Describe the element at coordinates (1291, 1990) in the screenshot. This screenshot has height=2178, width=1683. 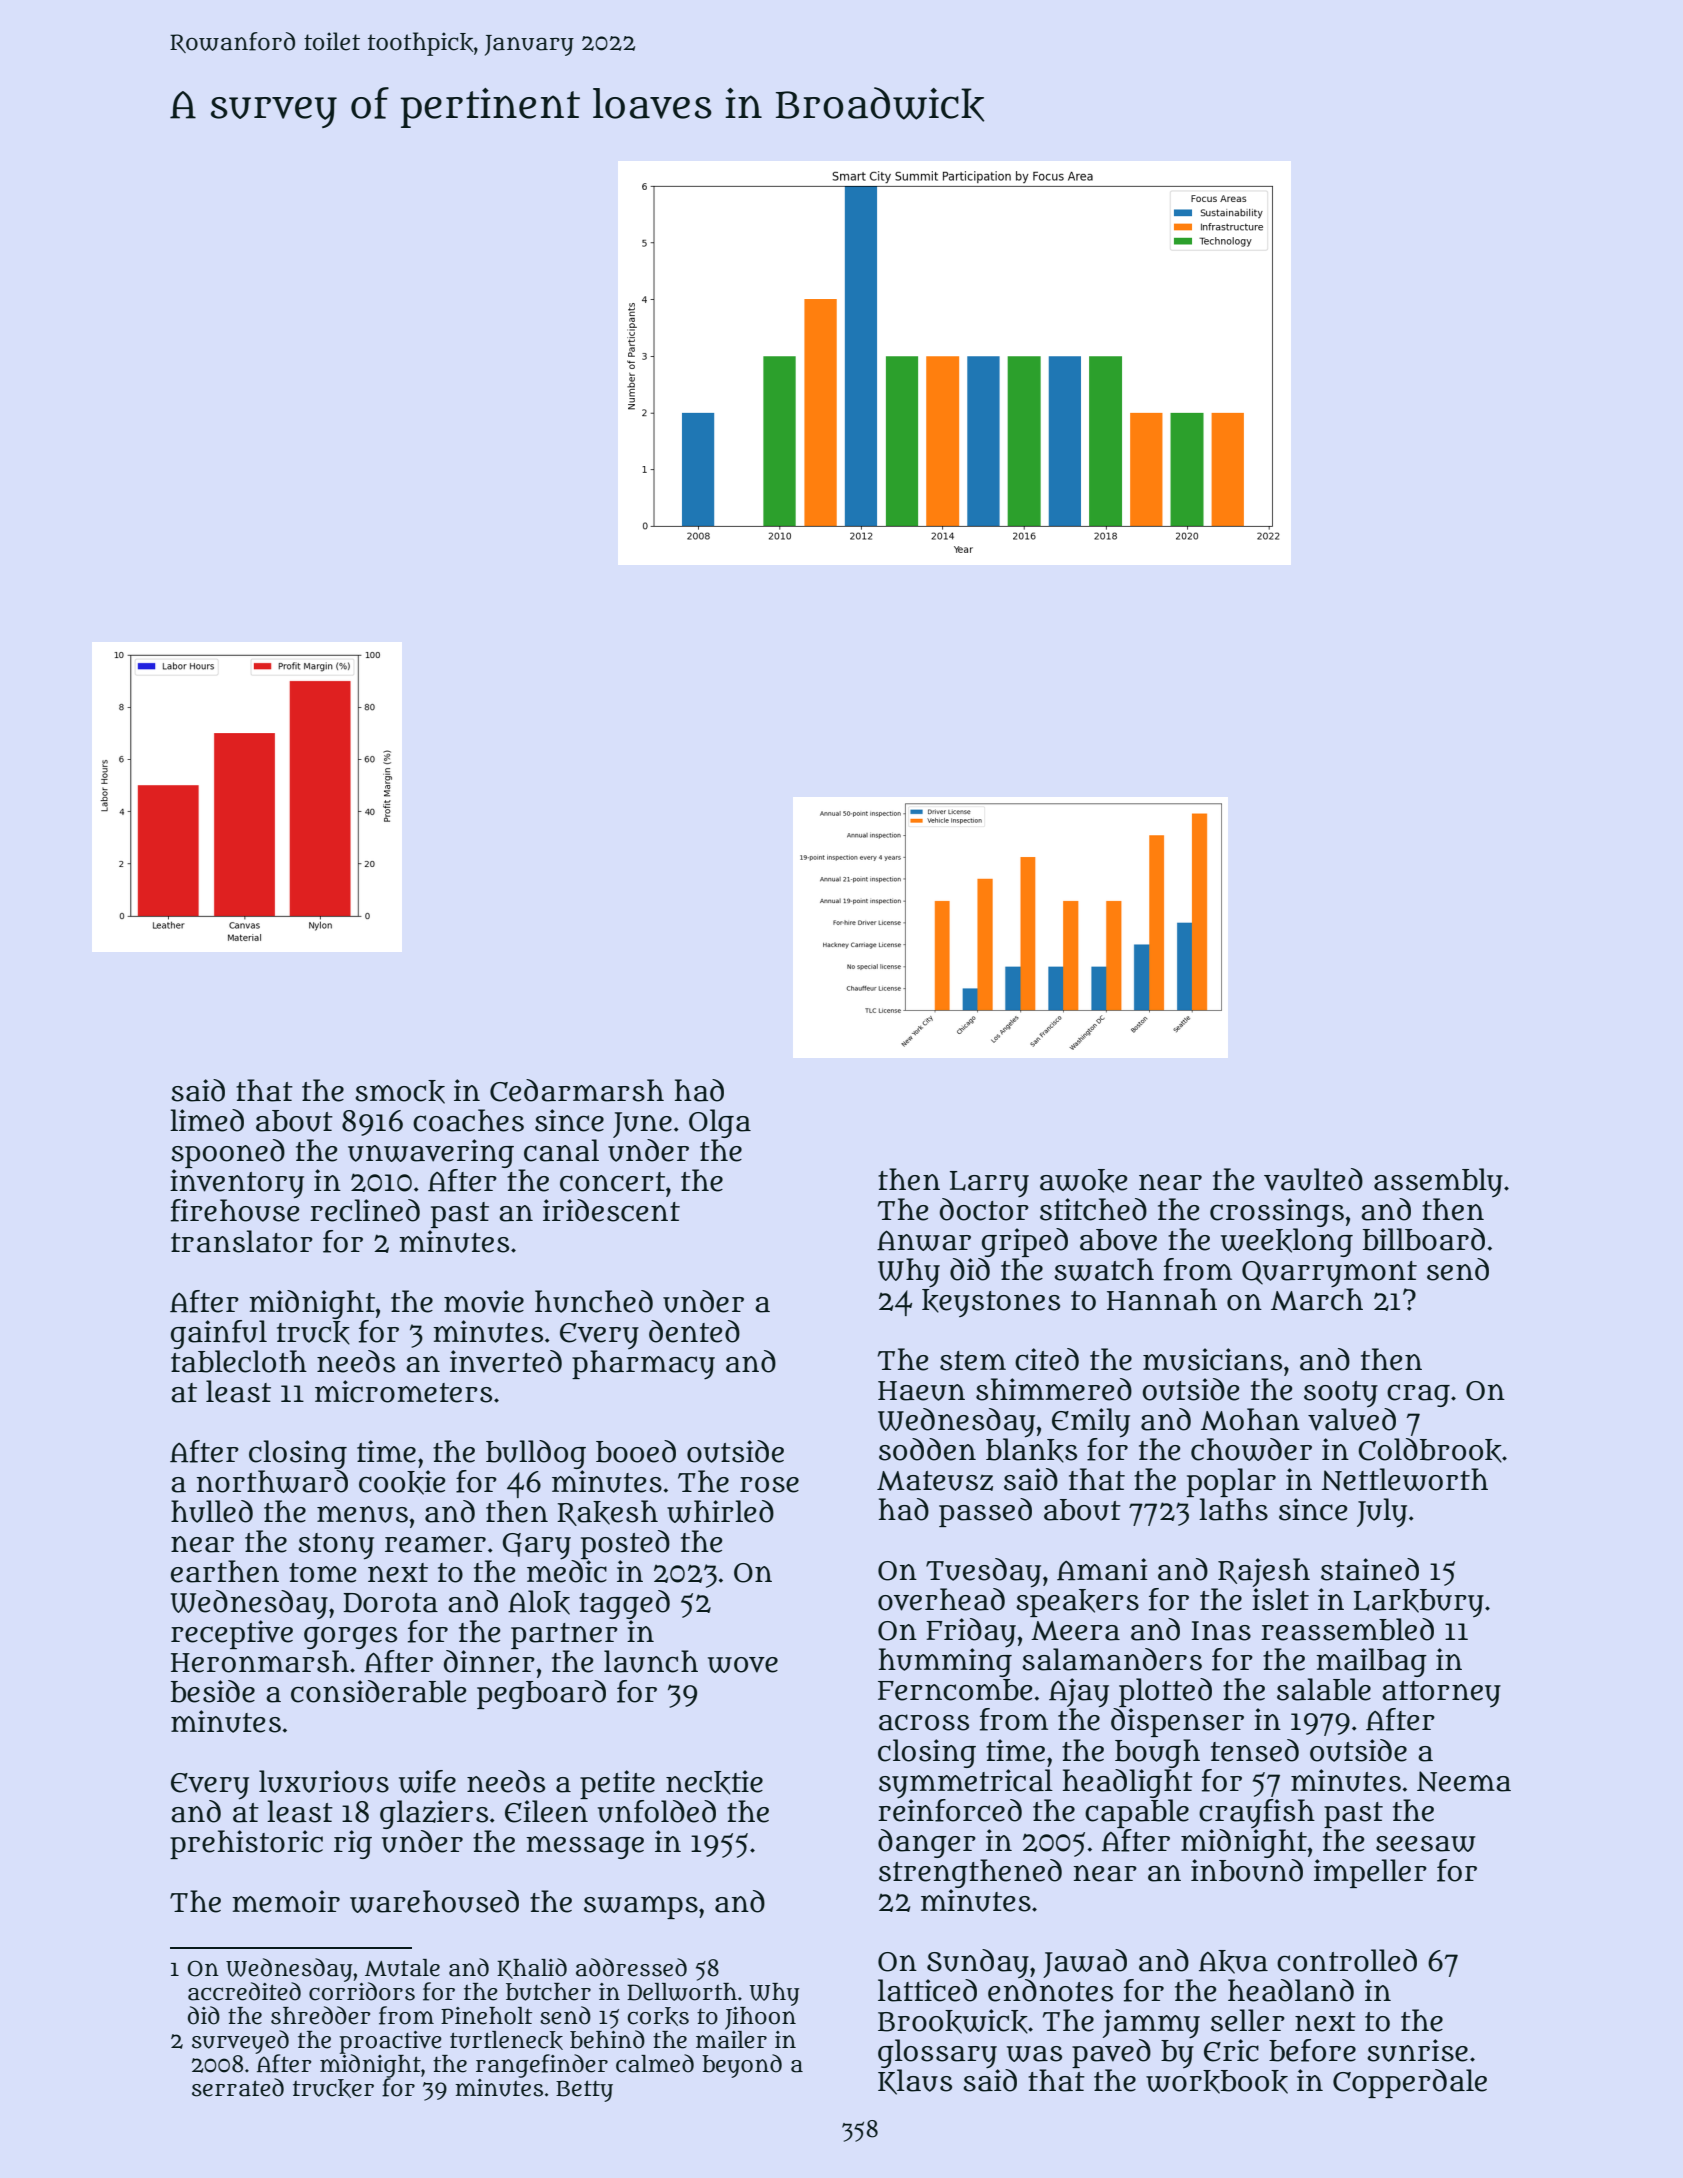
I see `headland` at that location.
